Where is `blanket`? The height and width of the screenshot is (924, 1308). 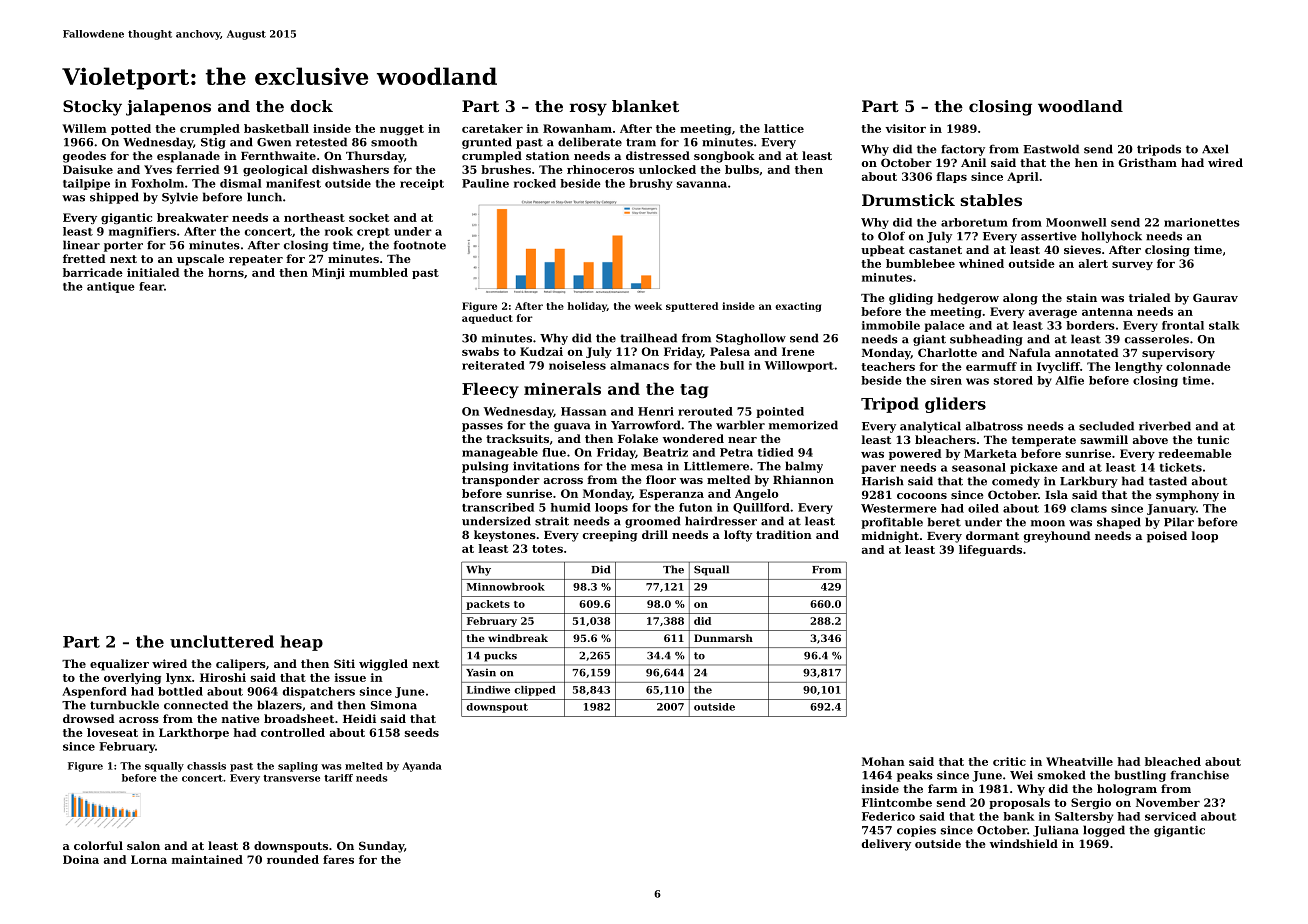 blanket is located at coordinates (645, 106).
